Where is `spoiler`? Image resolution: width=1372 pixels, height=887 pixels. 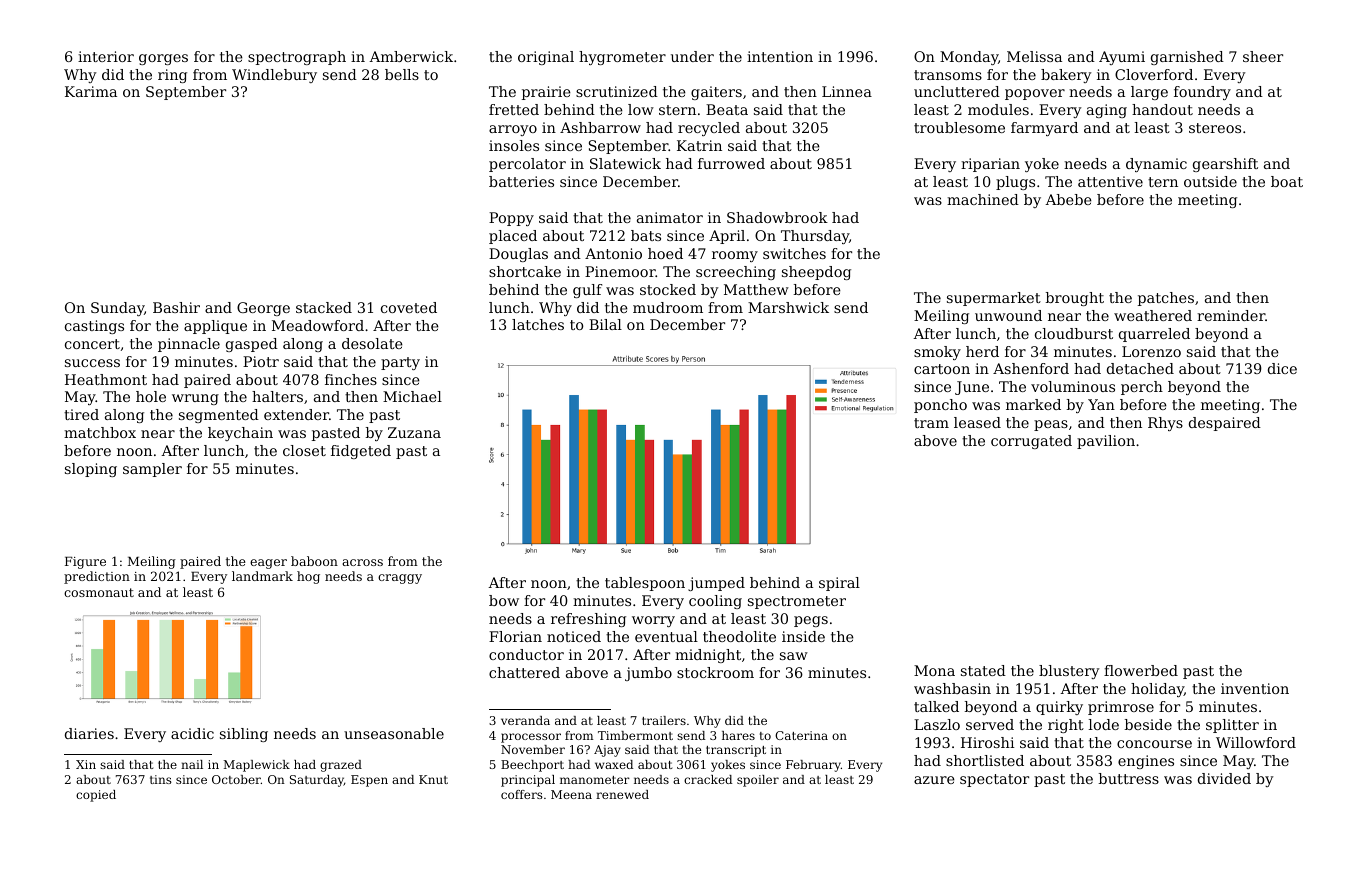 spoiler is located at coordinates (758, 781).
